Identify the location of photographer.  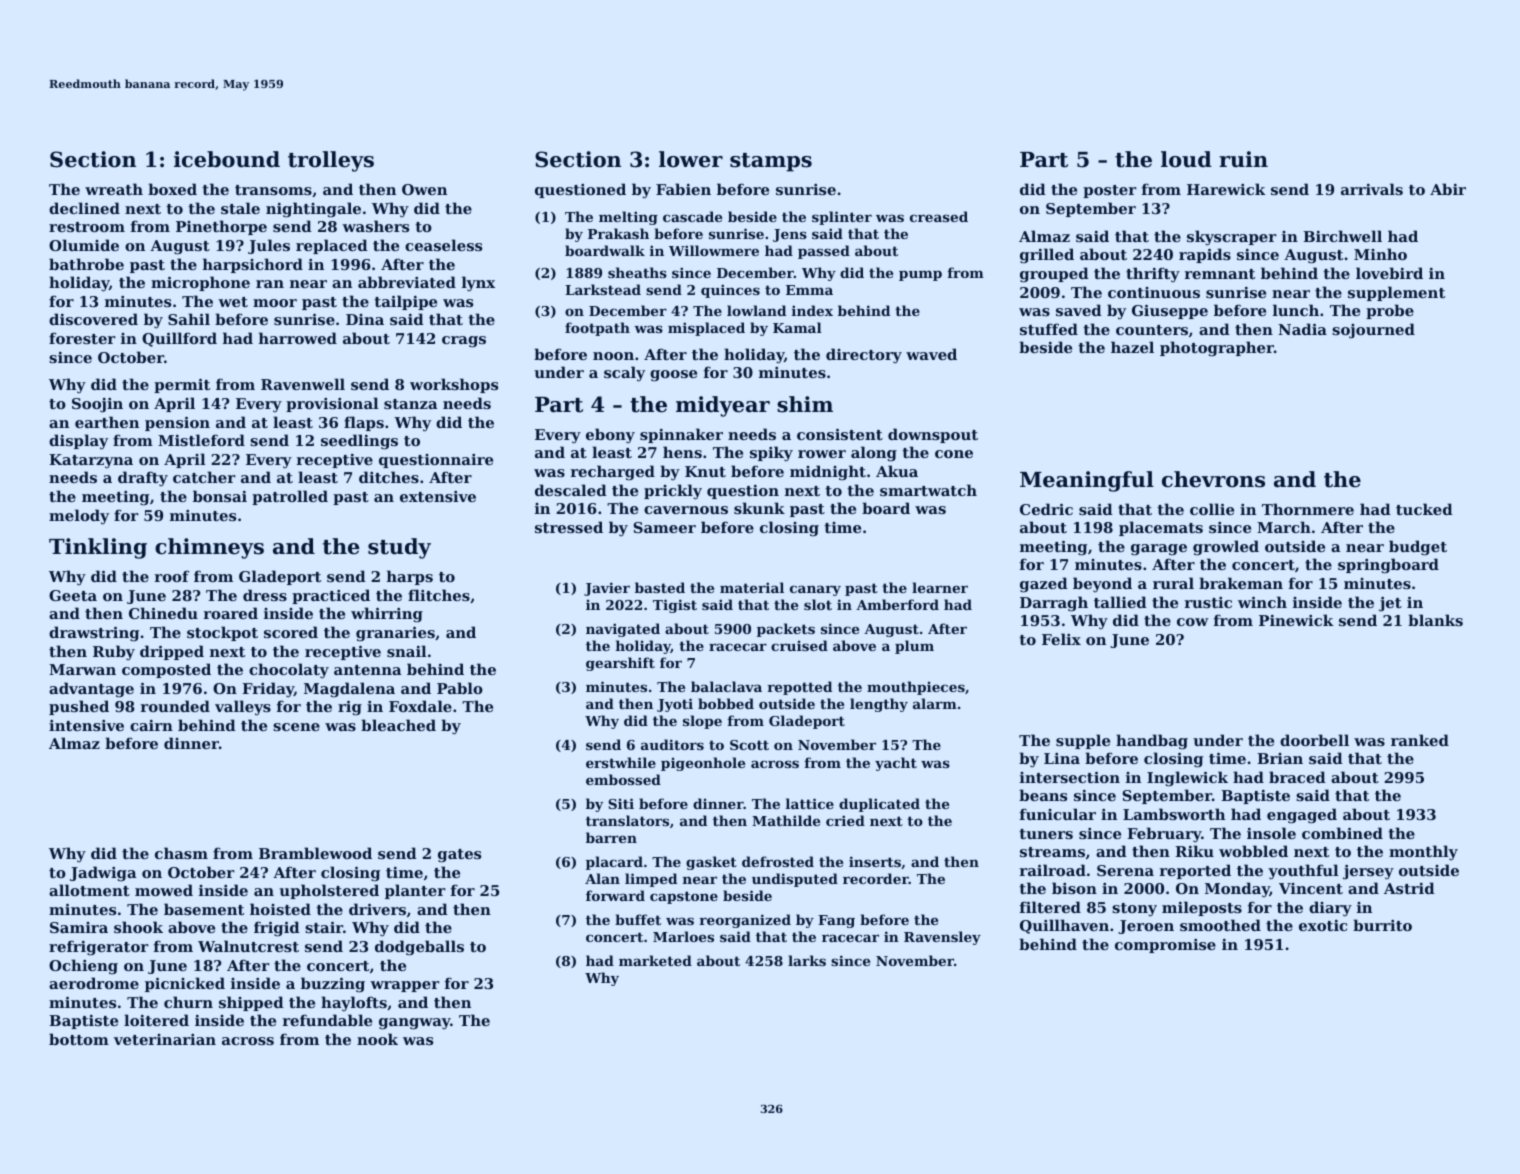
(1217, 349).
